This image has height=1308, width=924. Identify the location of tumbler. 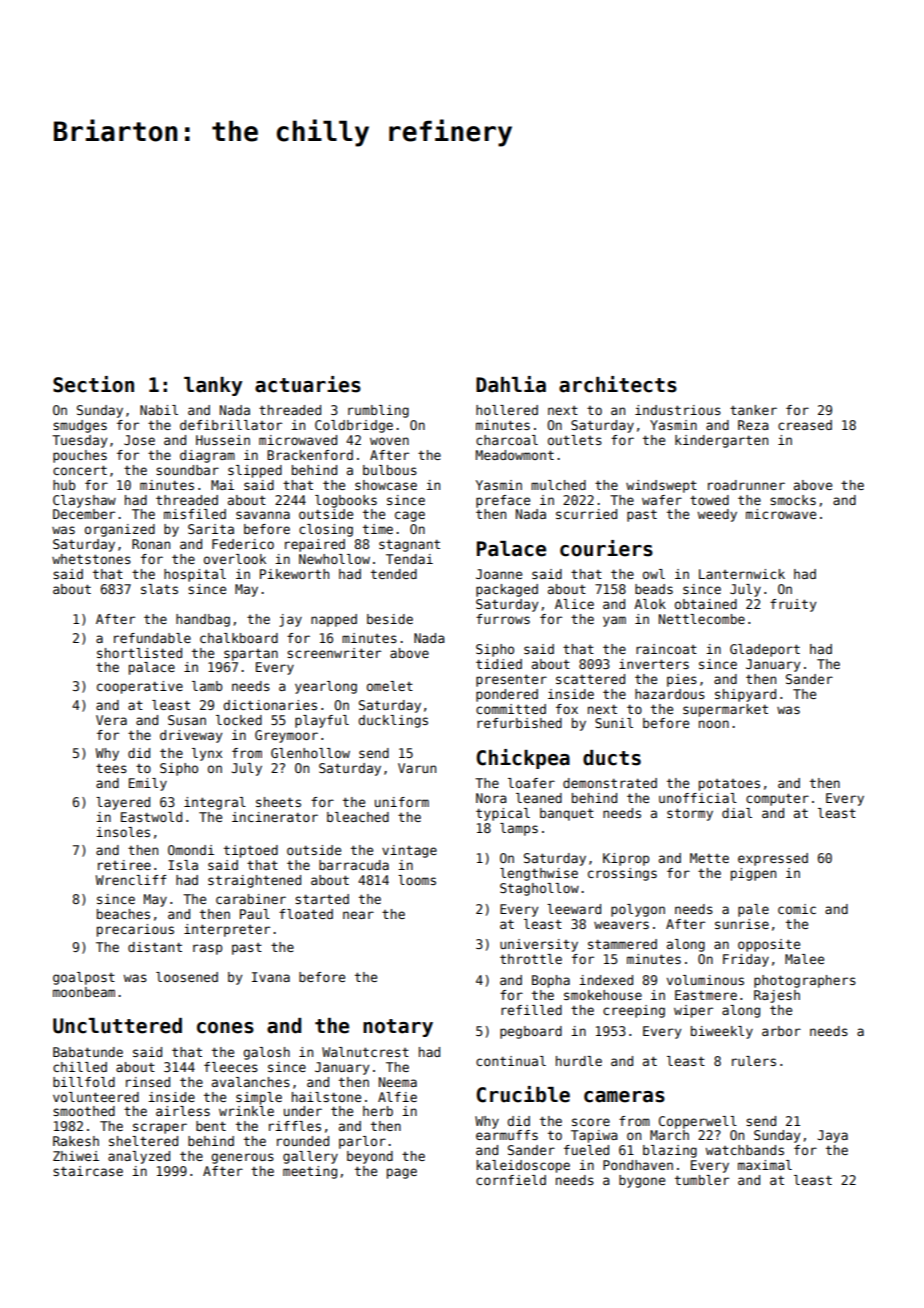
(702, 1180).
